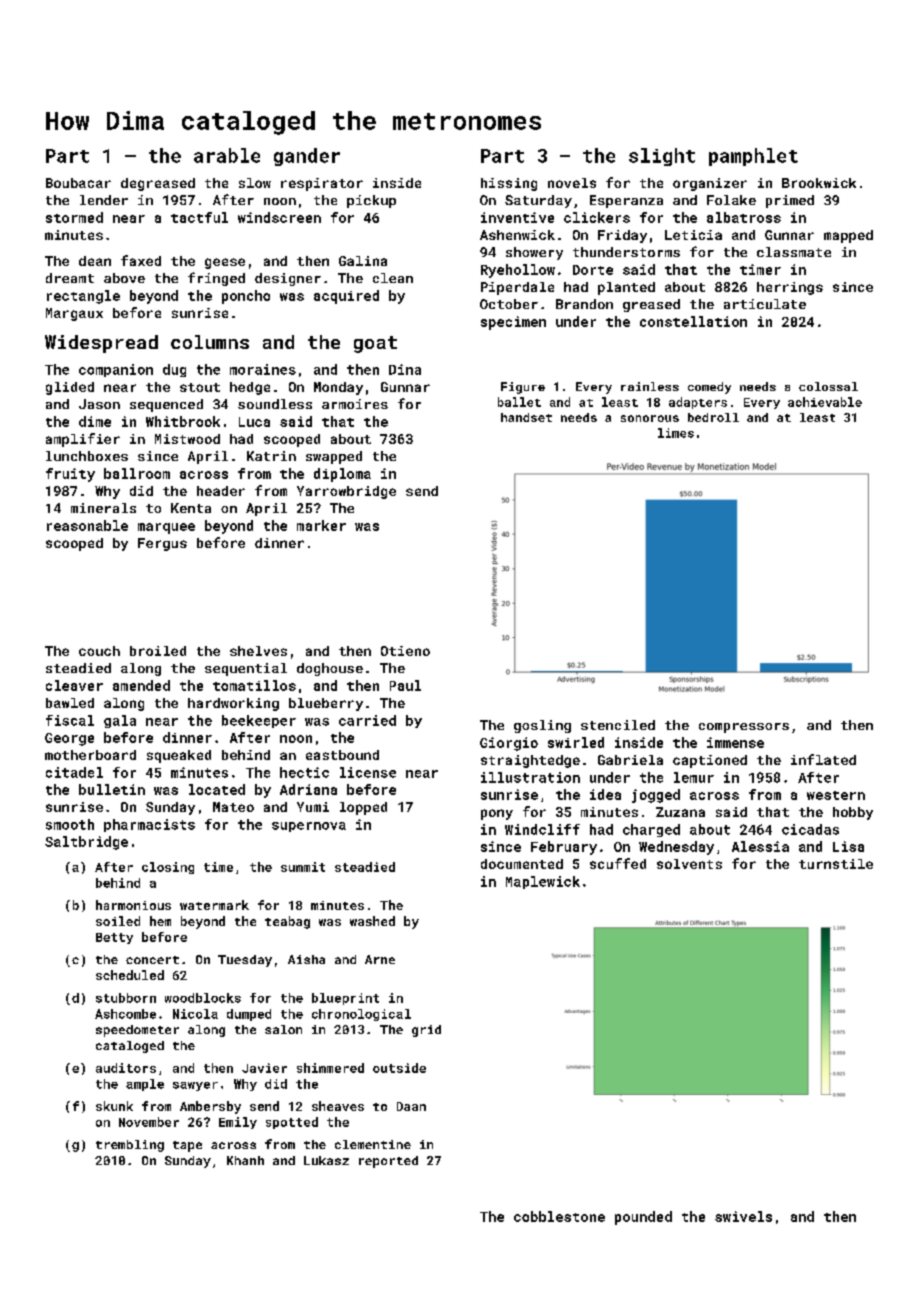 The width and height of the screenshot is (924, 1308). I want to click on handset, so click(526, 417).
